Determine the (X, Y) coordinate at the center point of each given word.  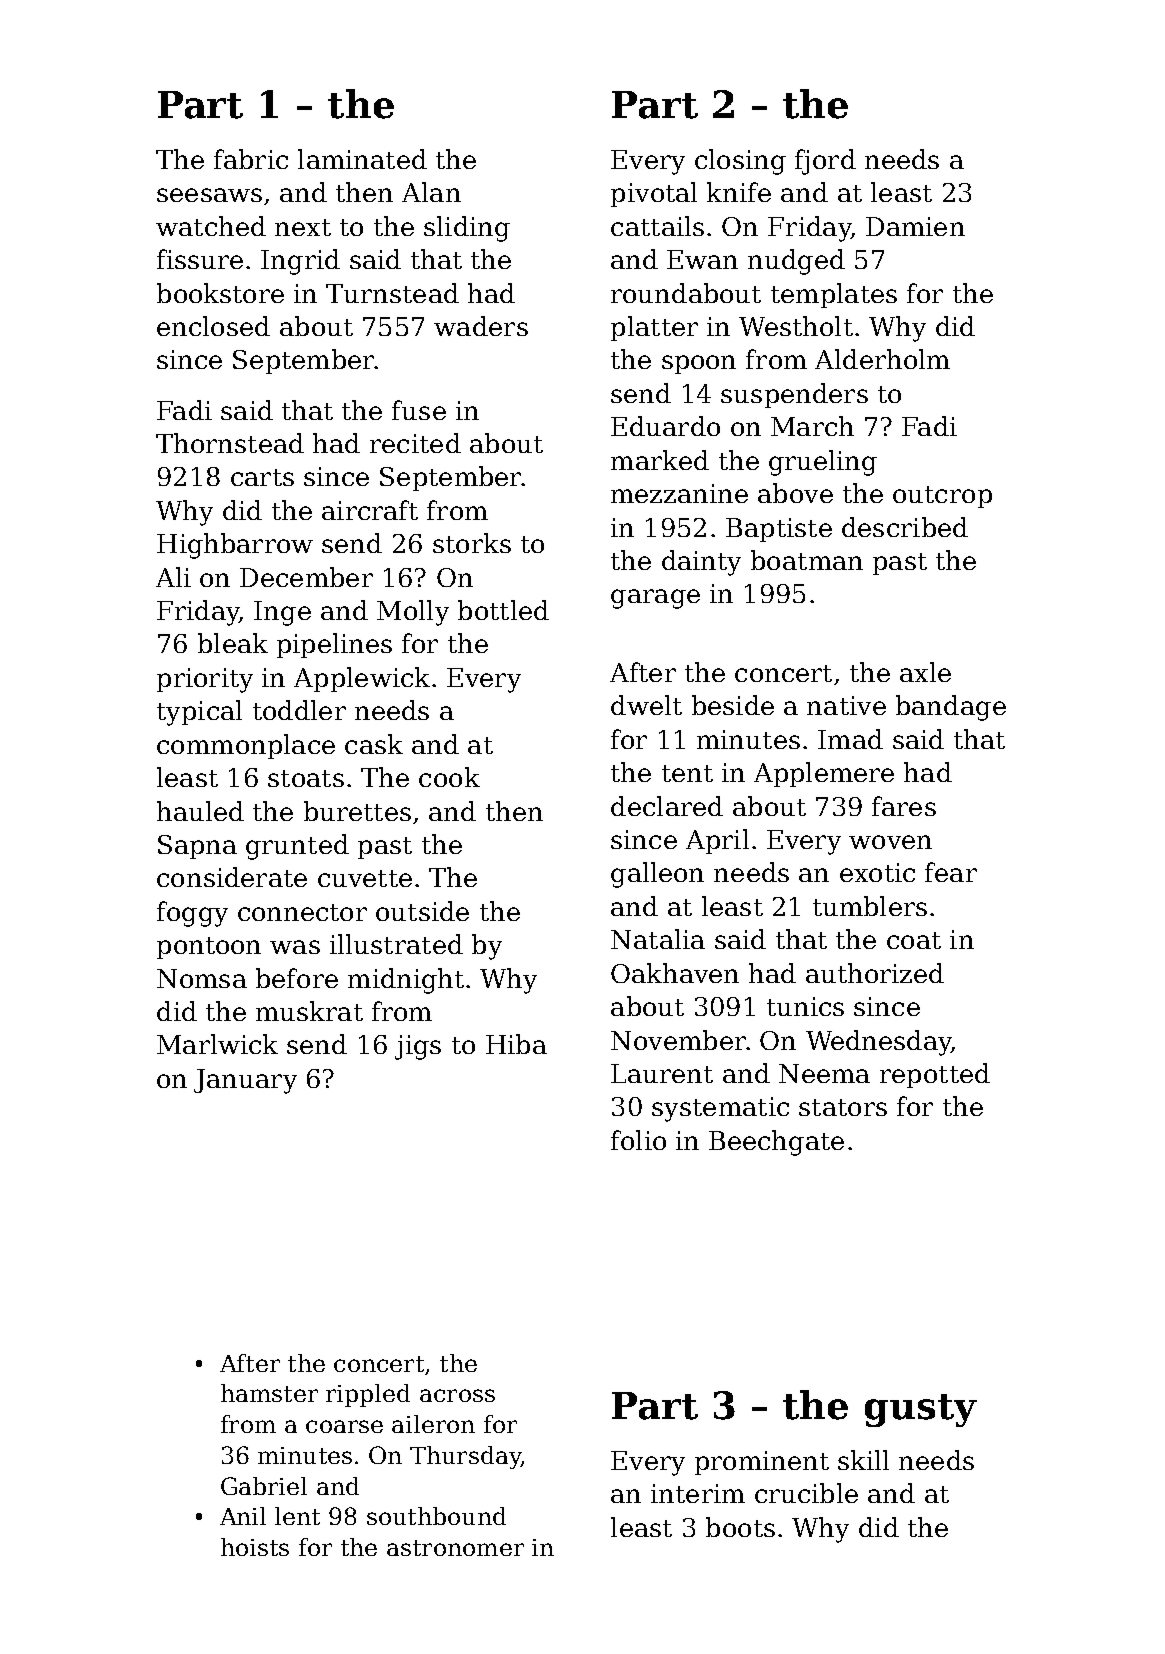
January (245, 1081)
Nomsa (202, 978)
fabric (251, 159)
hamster (269, 1393)
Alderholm (882, 359)
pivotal (654, 194)
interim (698, 1493)
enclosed (213, 326)
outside (422, 911)
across (457, 1395)
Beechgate (776, 1143)
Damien (915, 226)
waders (481, 326)
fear (951, 872)
